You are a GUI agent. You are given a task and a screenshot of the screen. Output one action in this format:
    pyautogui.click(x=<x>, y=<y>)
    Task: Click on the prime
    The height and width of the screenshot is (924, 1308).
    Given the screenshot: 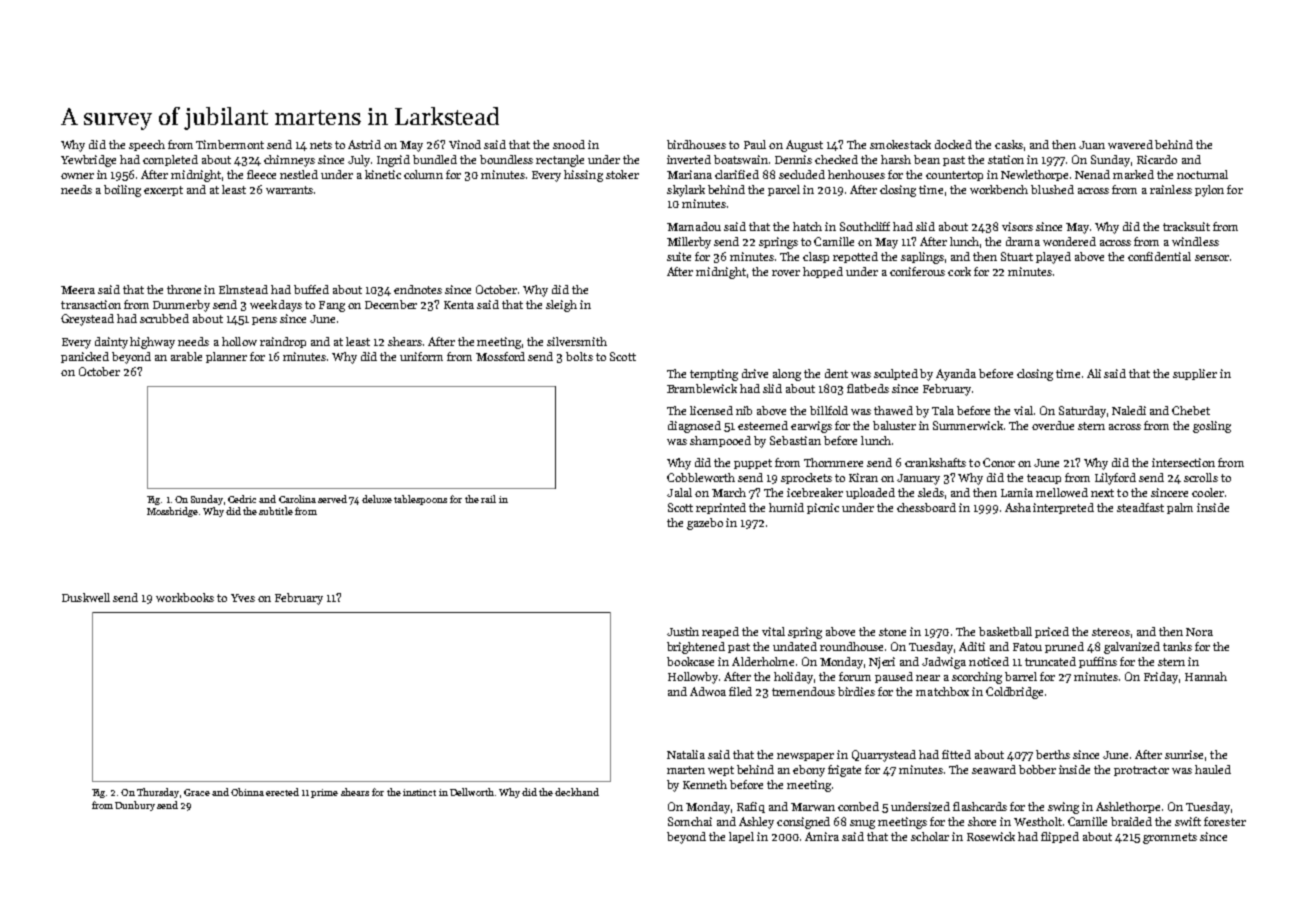 What is the action you would take?
    pyautogui.click(x=324, y=793)
